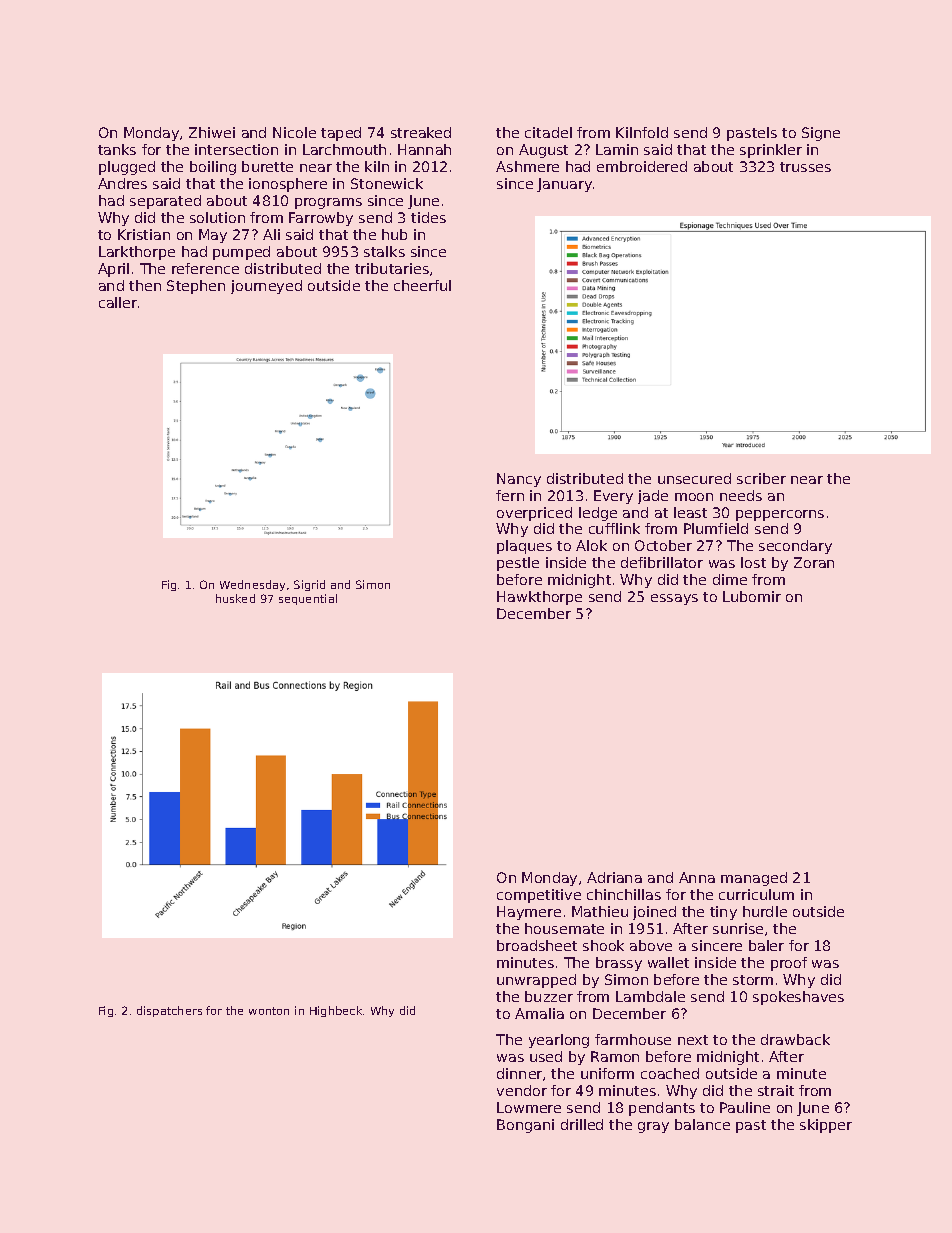 Image resolution: width=952 pixels, height=1233 pixels. Describe the element at coordinates (694, 478) in the document. I see `unsecured` at that location.
